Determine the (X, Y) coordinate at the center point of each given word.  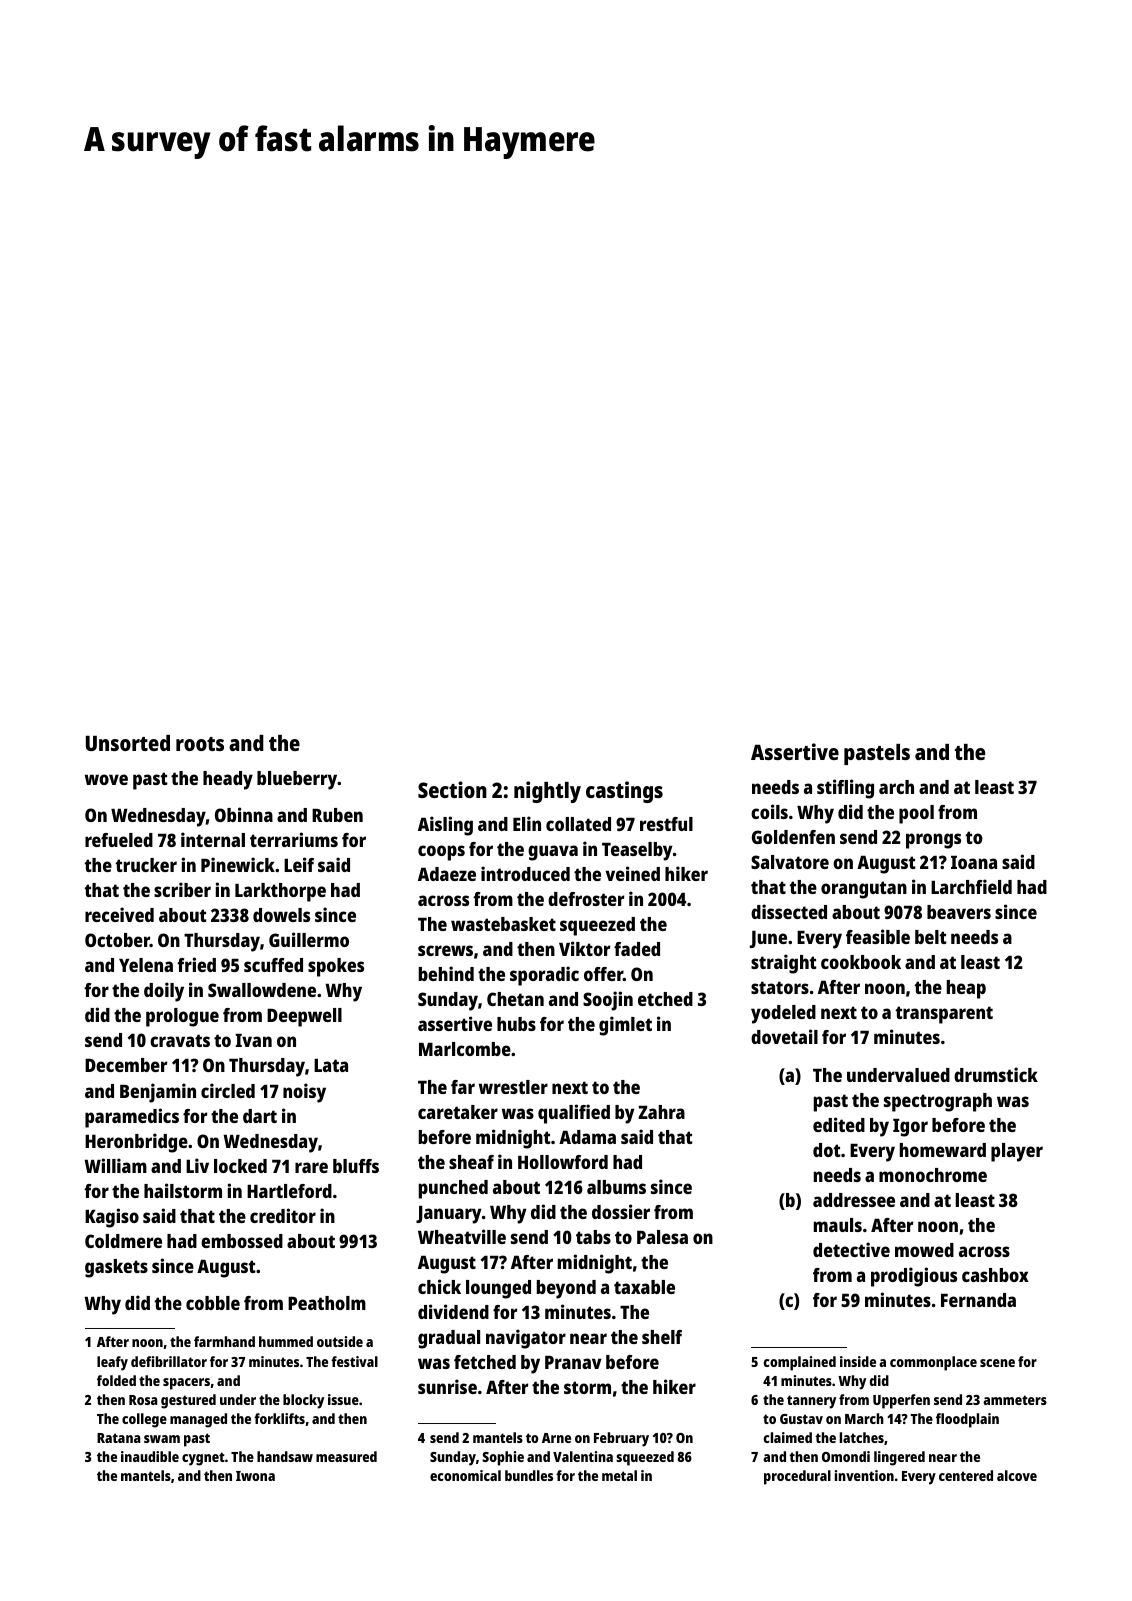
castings (624, 792)
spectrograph (938, 1102)
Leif (299, 864)
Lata (331, 1065)
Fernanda (978, 1300)
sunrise (447, 1386)
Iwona (255, 1476)
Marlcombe (465, 1049)
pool (916, 814)
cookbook (861, 962)
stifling (845, 789)
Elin (527, 823)
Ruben (337, 815)
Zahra (661, 1112)
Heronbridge (136, 1143)
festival (354, 1361)
